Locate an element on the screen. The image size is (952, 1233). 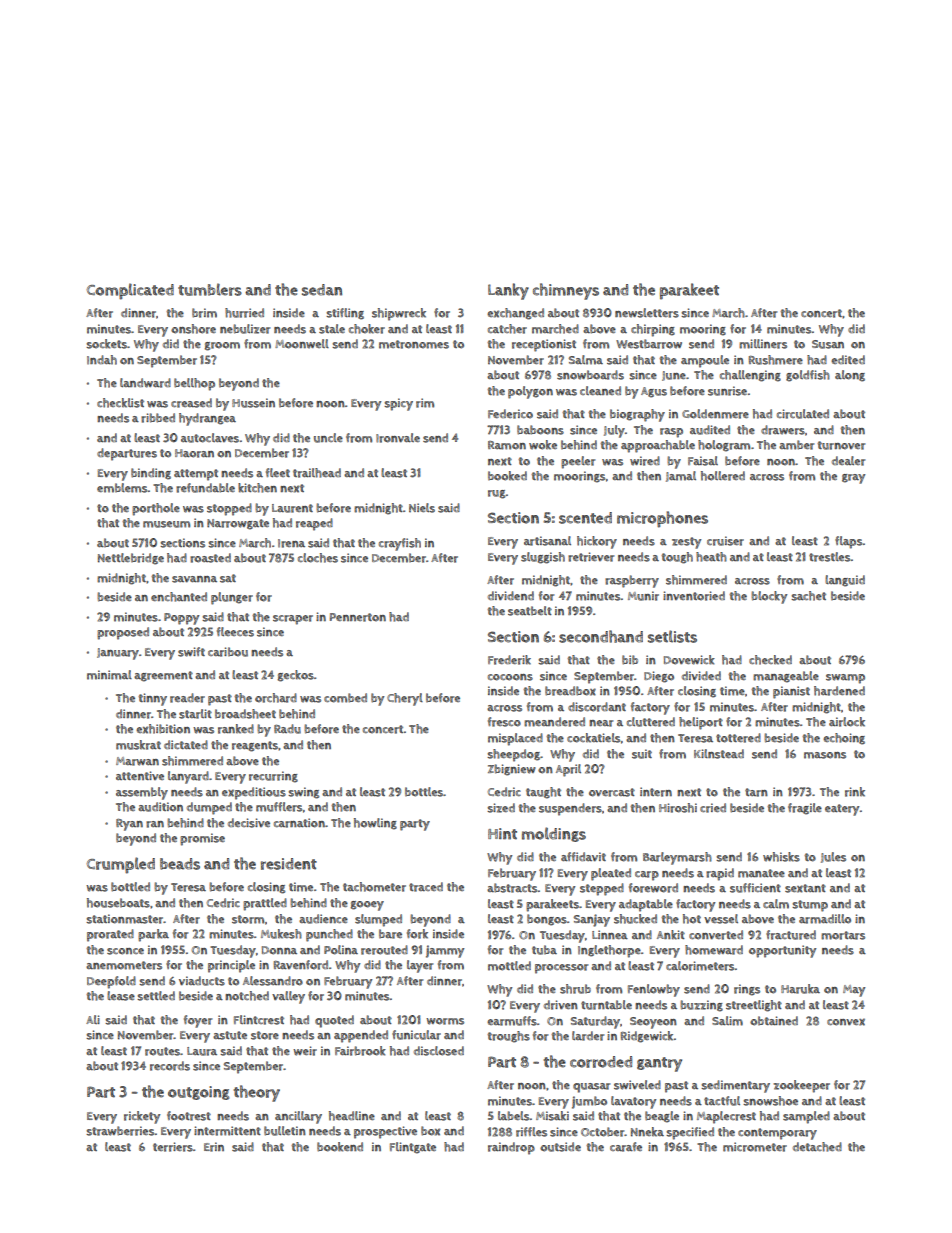
strawberries is located at coordinates (120, 1131).
